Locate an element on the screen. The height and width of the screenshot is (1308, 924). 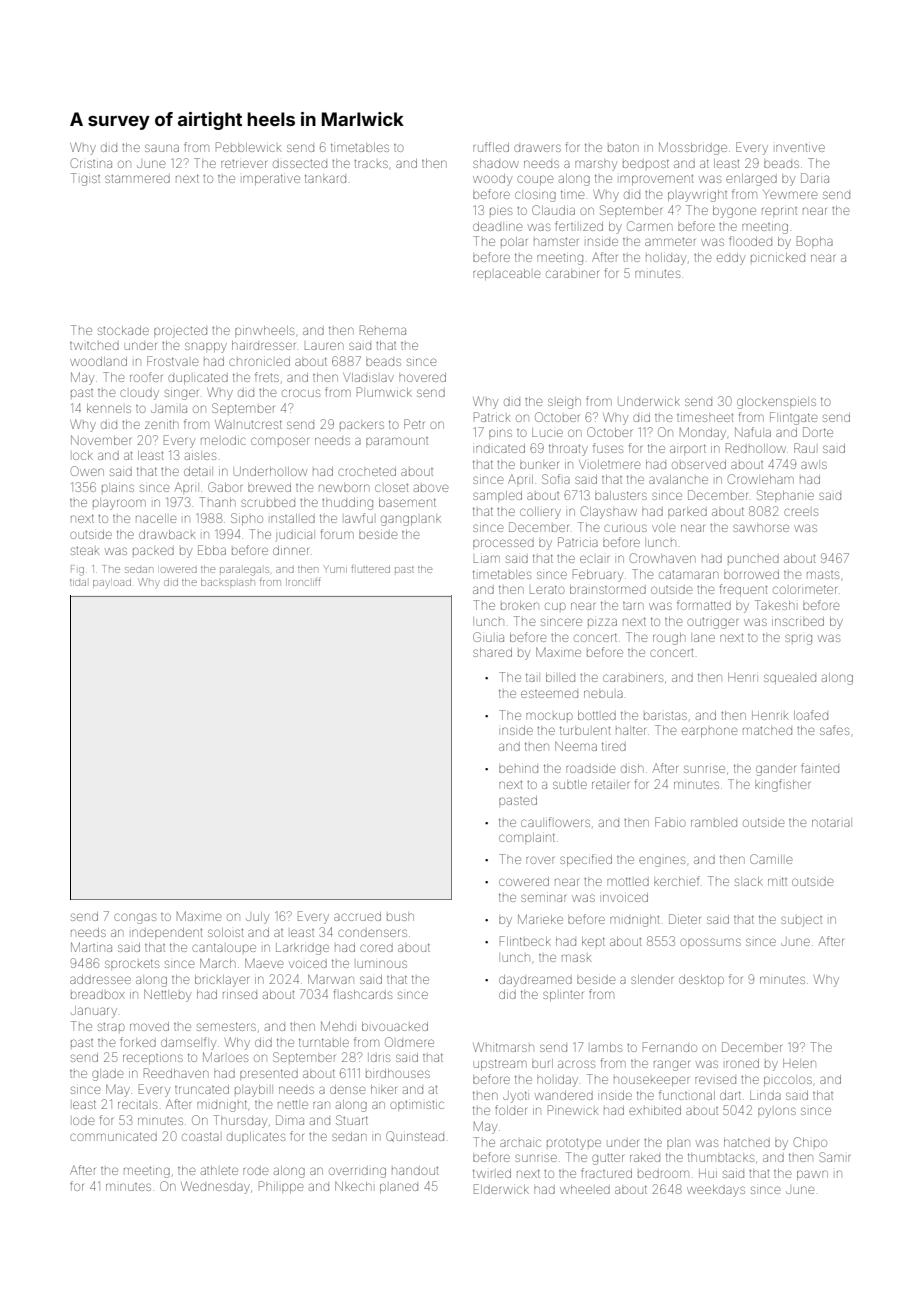
billed is located at coordinates (560, 677).
